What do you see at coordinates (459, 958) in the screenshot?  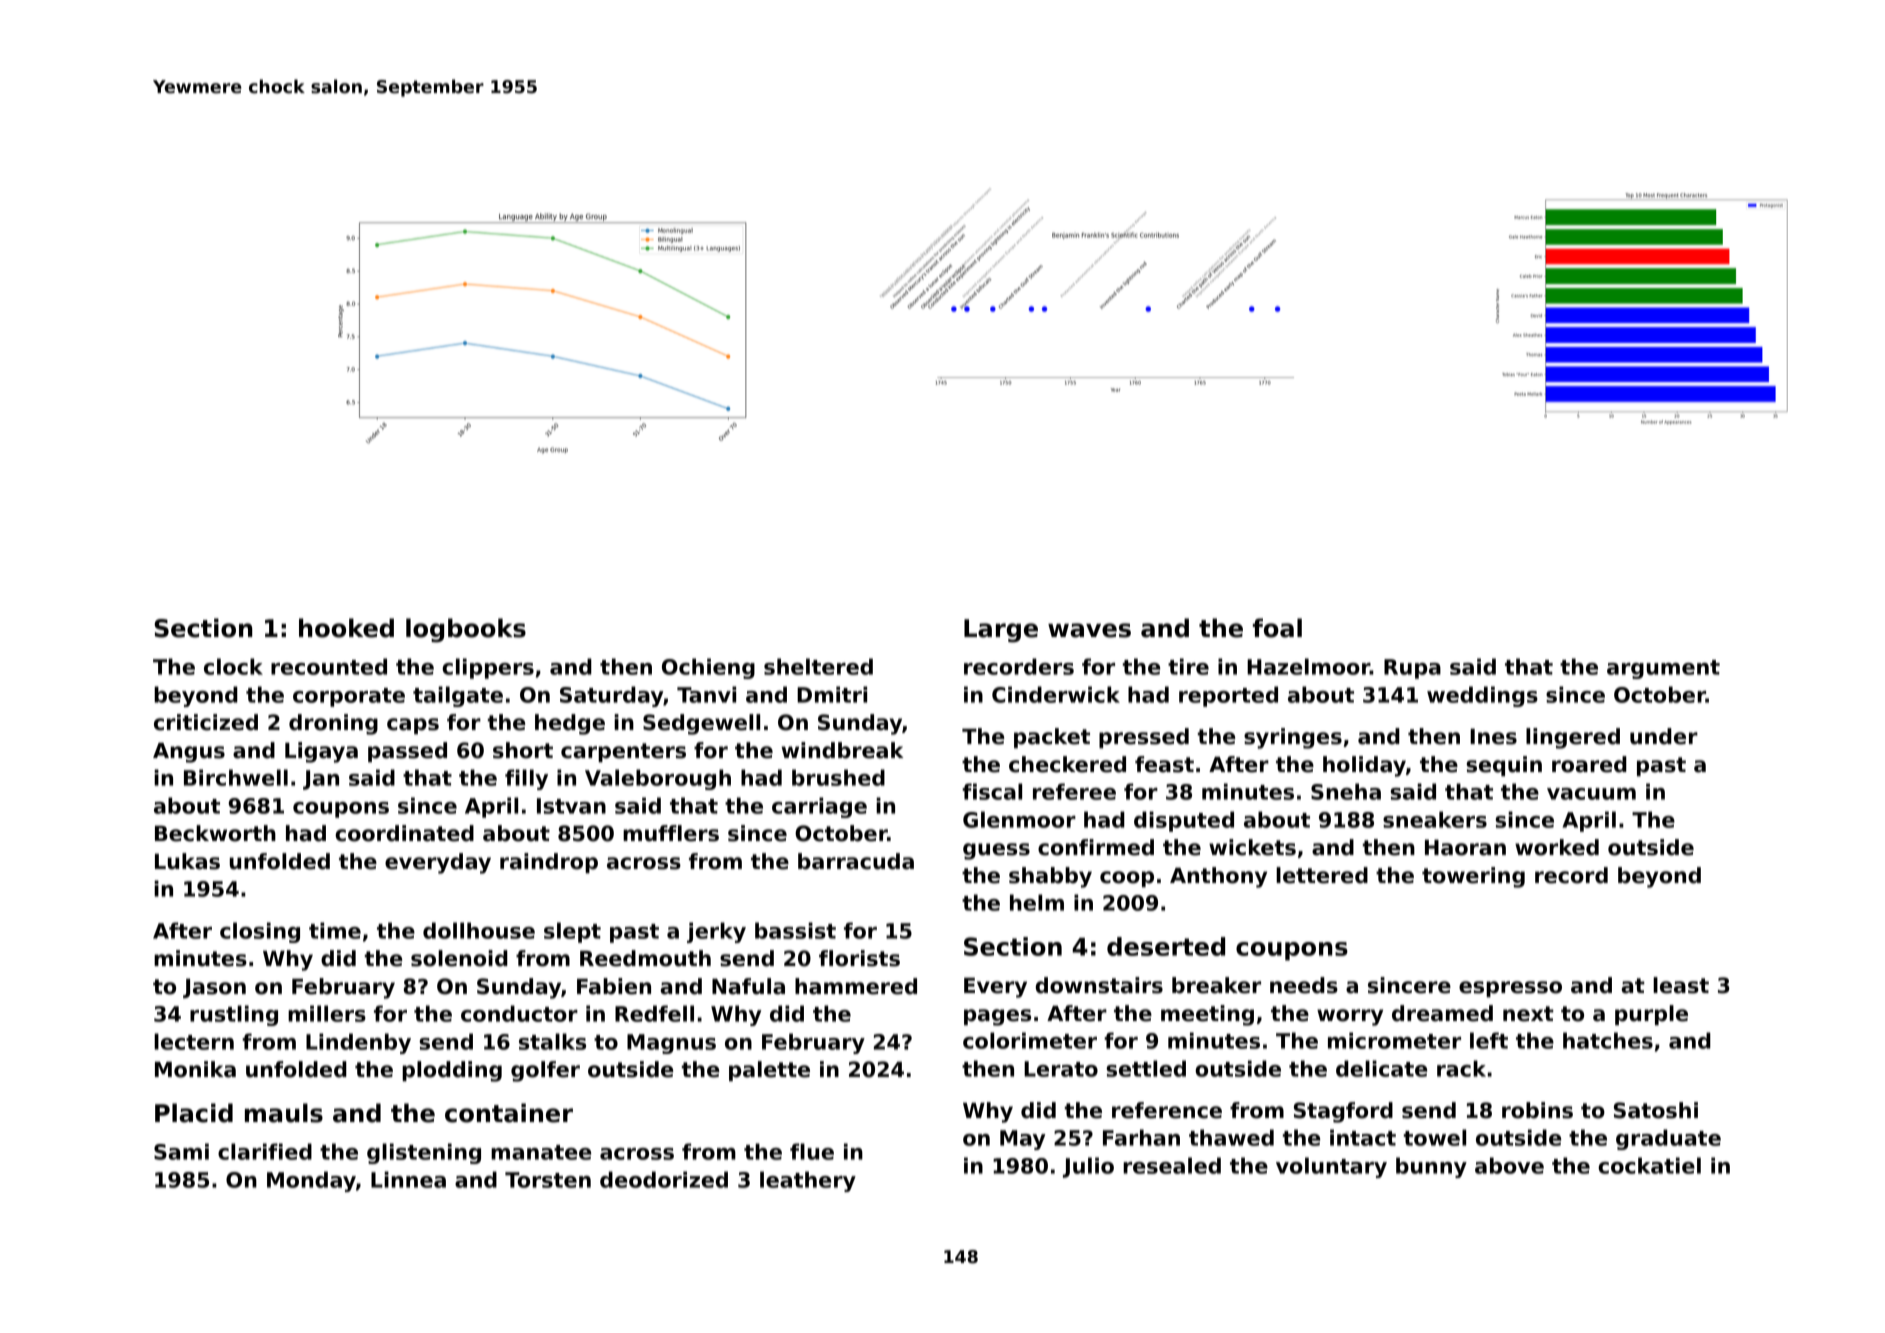 I see `solenoid` at bounding box center [459, 958].
